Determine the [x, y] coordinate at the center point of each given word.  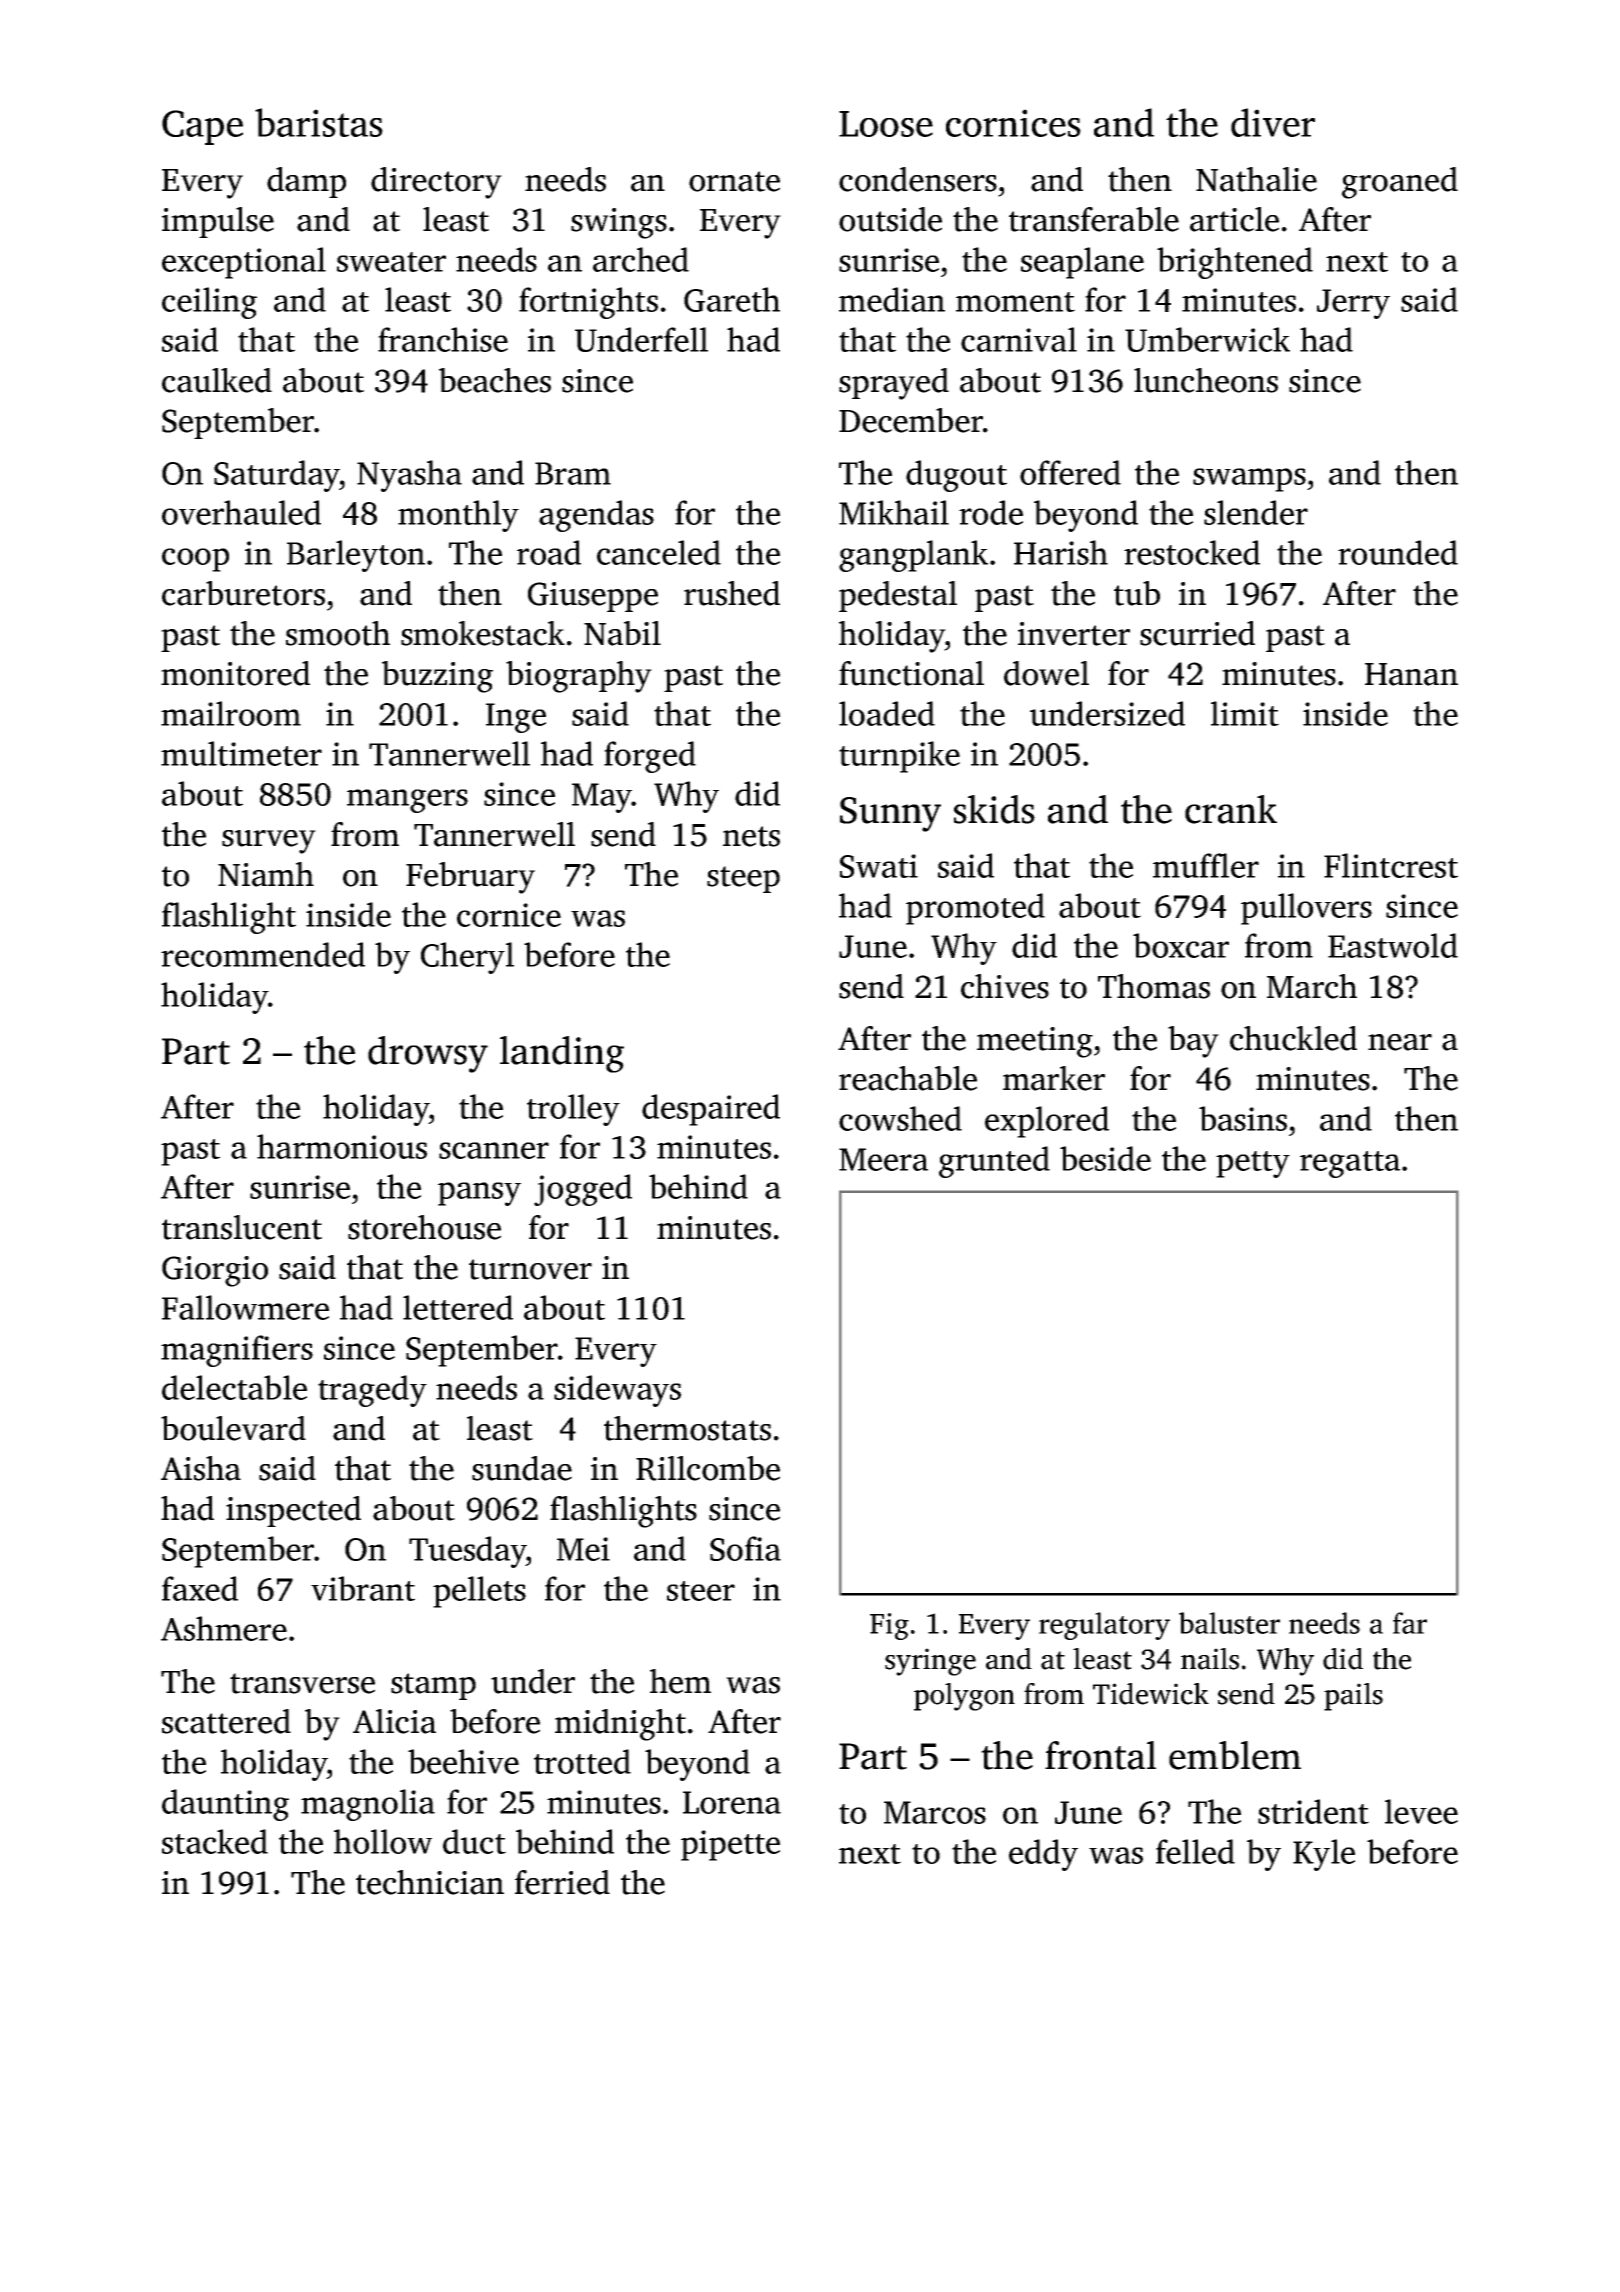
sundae [522, 1468]
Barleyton [356, 556]
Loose [886, 124]
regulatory [1104, 1626]
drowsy [428, 1054]
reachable [908, 1078]
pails [1353, 1697]
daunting [225, 1805]
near [1400, 1042]
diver [1273, 122]
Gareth [732, 299]
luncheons [1206, 380]
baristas [319, 122]
